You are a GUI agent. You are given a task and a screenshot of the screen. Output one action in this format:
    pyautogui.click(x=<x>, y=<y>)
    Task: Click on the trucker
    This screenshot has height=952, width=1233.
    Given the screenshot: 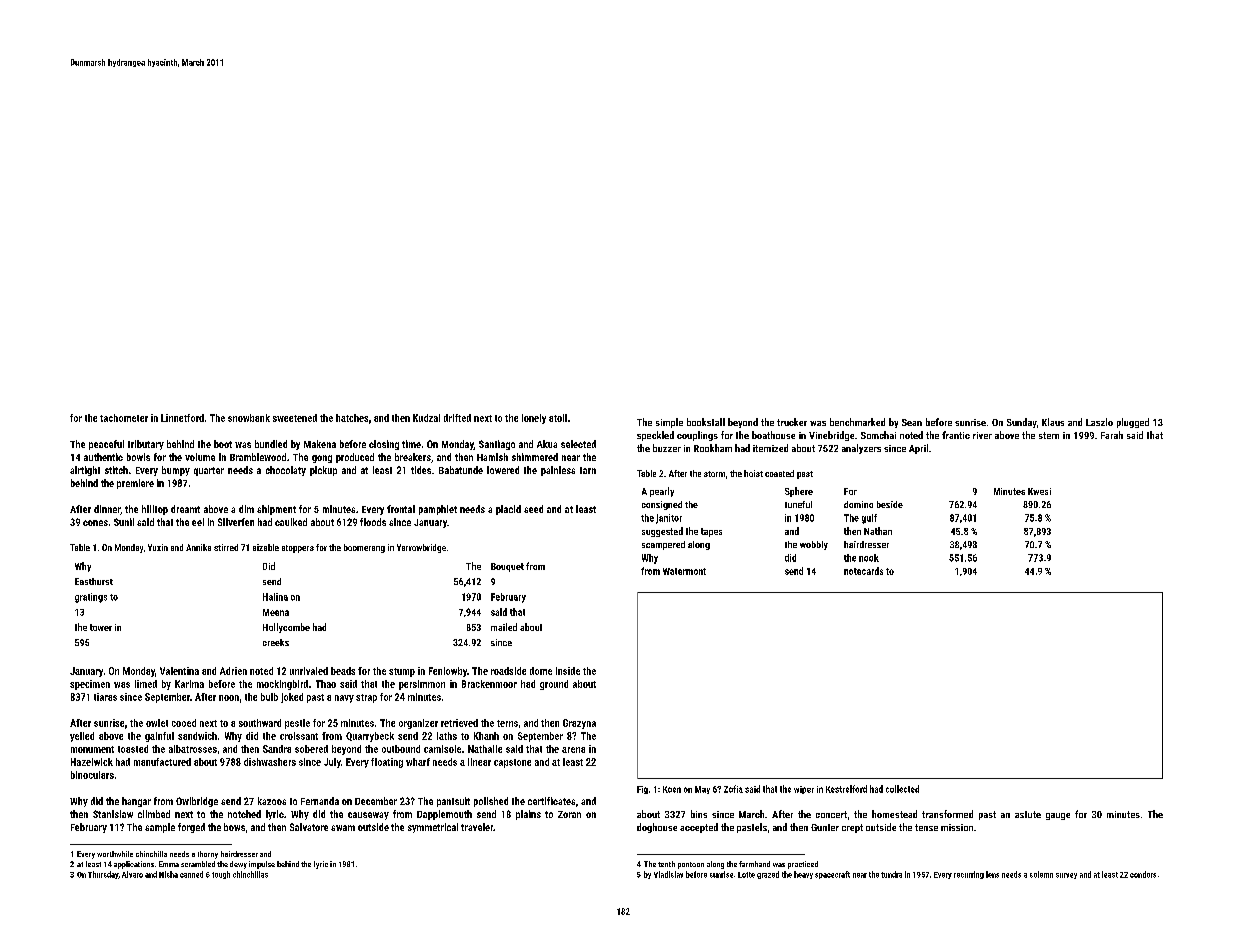 What is the action you would take?
    pyautogui.click(x=792, y=422)
